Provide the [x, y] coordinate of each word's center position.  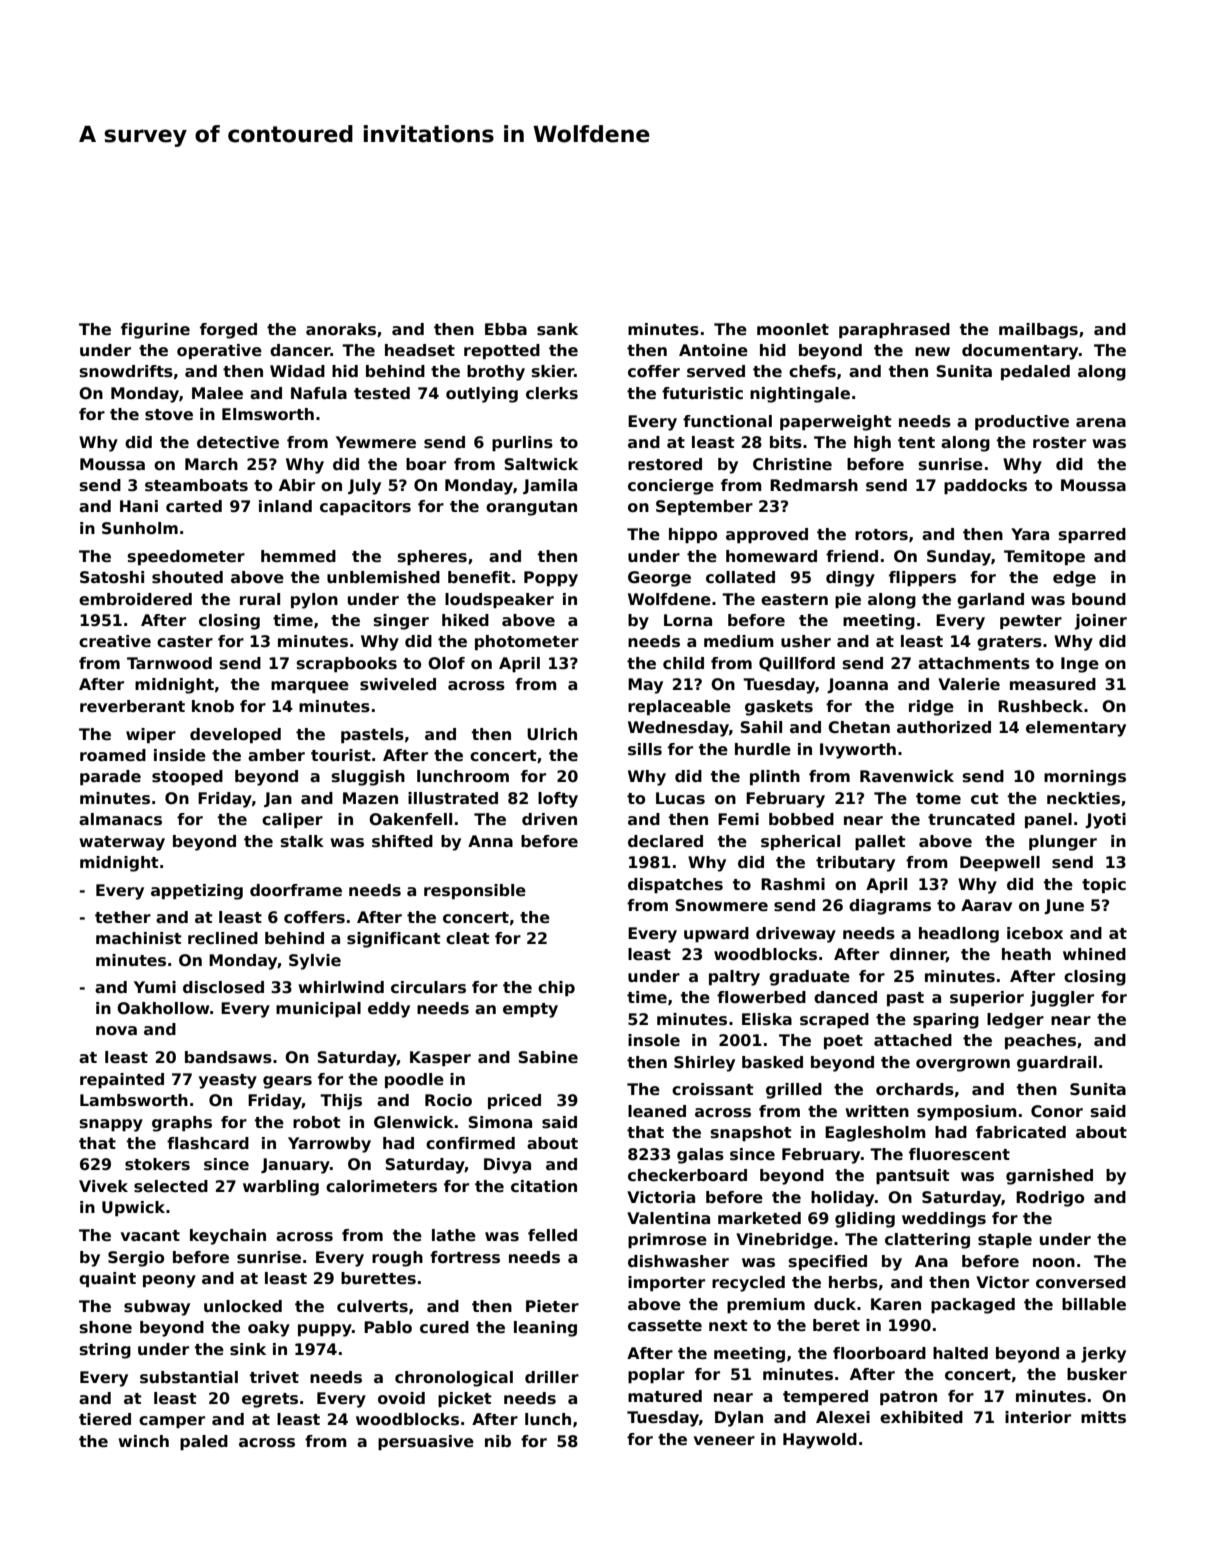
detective [238, 442]
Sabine [548, 1057]
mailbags [1038, 331]
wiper [151, 735]
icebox [1035, 933]
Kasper [440, 1058]
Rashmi [793, 884]
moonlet [793, 329]
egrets [270, 1400]
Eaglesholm [875, 1134]
